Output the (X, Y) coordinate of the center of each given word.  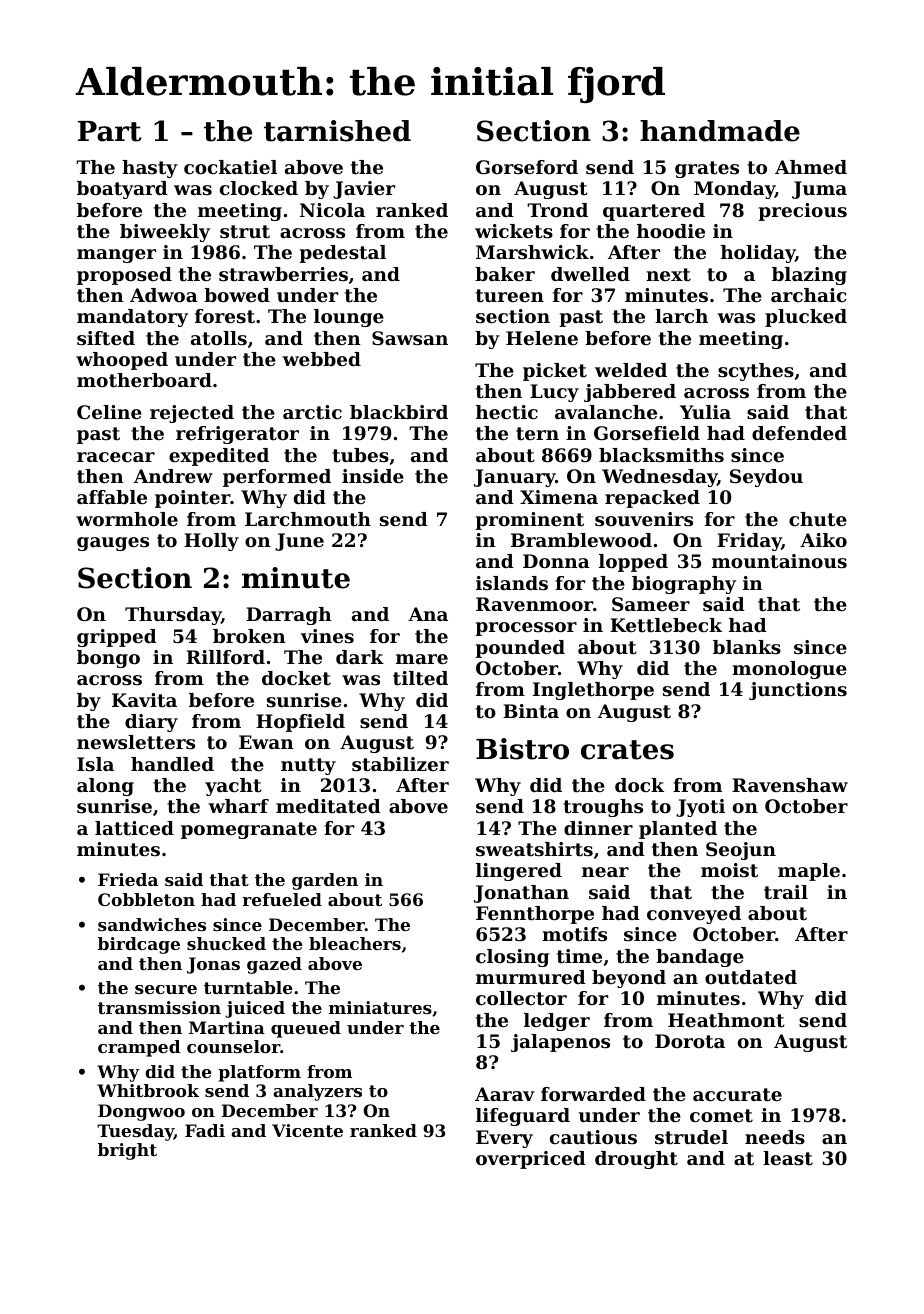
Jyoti (700, 808)
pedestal (342, 254)
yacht (233, 787)
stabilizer (400, 764)
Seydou (766, 478)
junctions (798, 691)
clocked (259, 188)
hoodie (671, 231)
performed (277, 478)
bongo (108, 659)
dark (360, 657)
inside (373, 476)
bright (127, 1151)
